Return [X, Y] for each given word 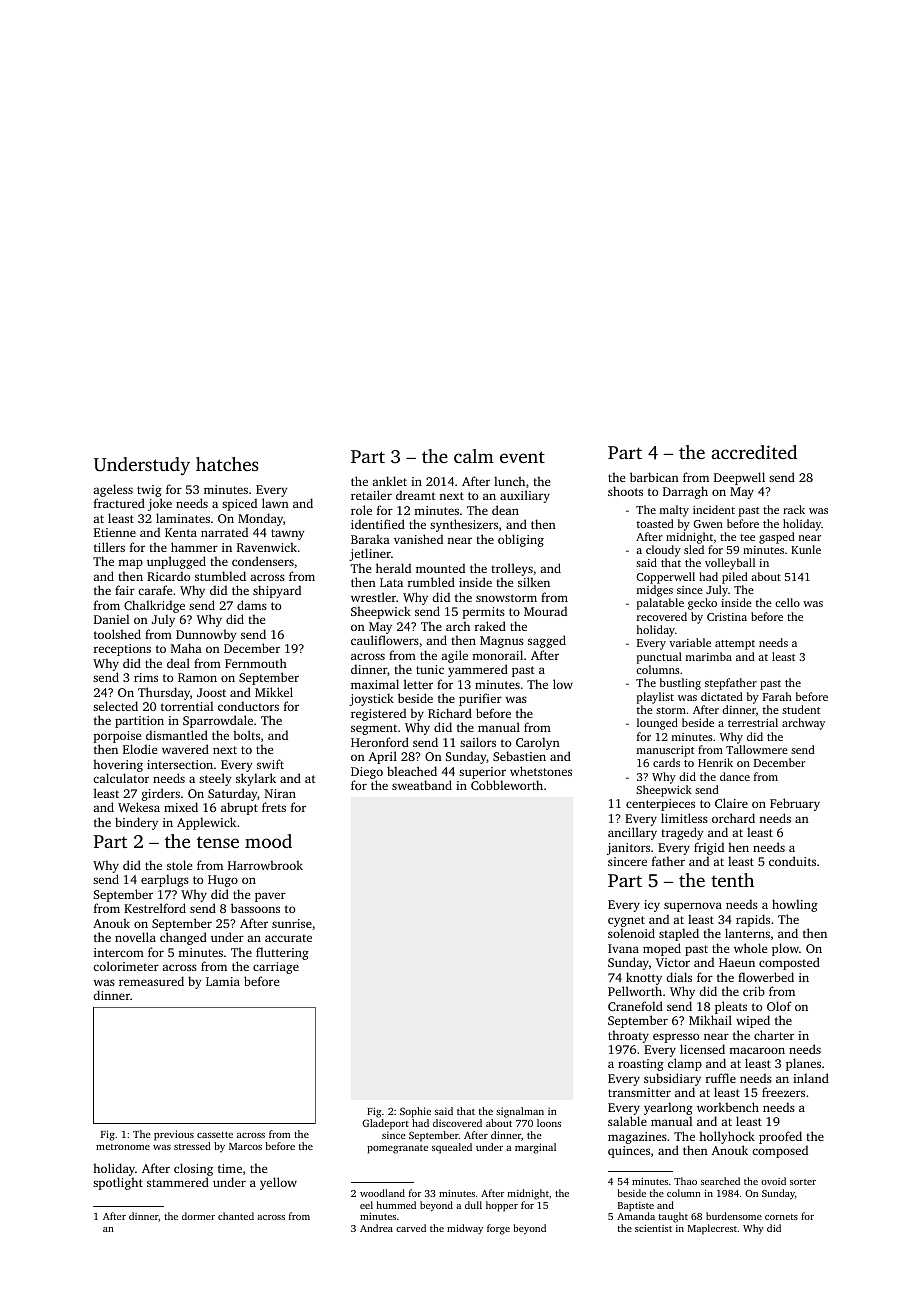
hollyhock [727, 1137]
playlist [655, 698]
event [522, 457]
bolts [246, 735]
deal [178, 663]
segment [374, 729]
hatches [227, 464]
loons [549, 1123]
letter [418, 684]
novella [135, 937]
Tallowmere [757, 749]
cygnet [626, 921]
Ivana [623, 948]
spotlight [118, 1183]
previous [174, 1135]
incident [714, 509]
